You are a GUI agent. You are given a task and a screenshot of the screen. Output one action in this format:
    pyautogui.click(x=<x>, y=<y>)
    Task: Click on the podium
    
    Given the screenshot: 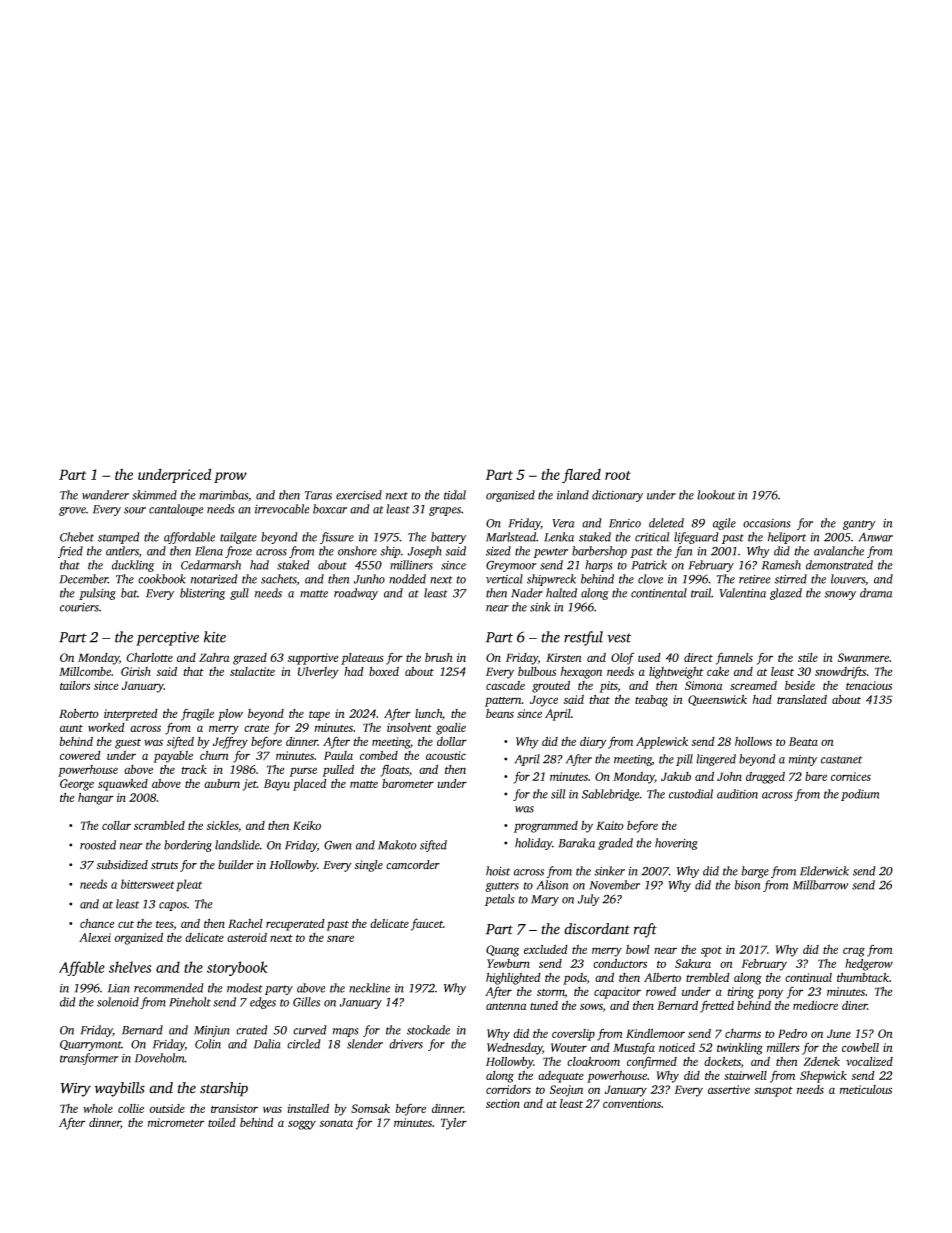 What is the action you would take?
    pyautogui.click(x=860, y=795)
